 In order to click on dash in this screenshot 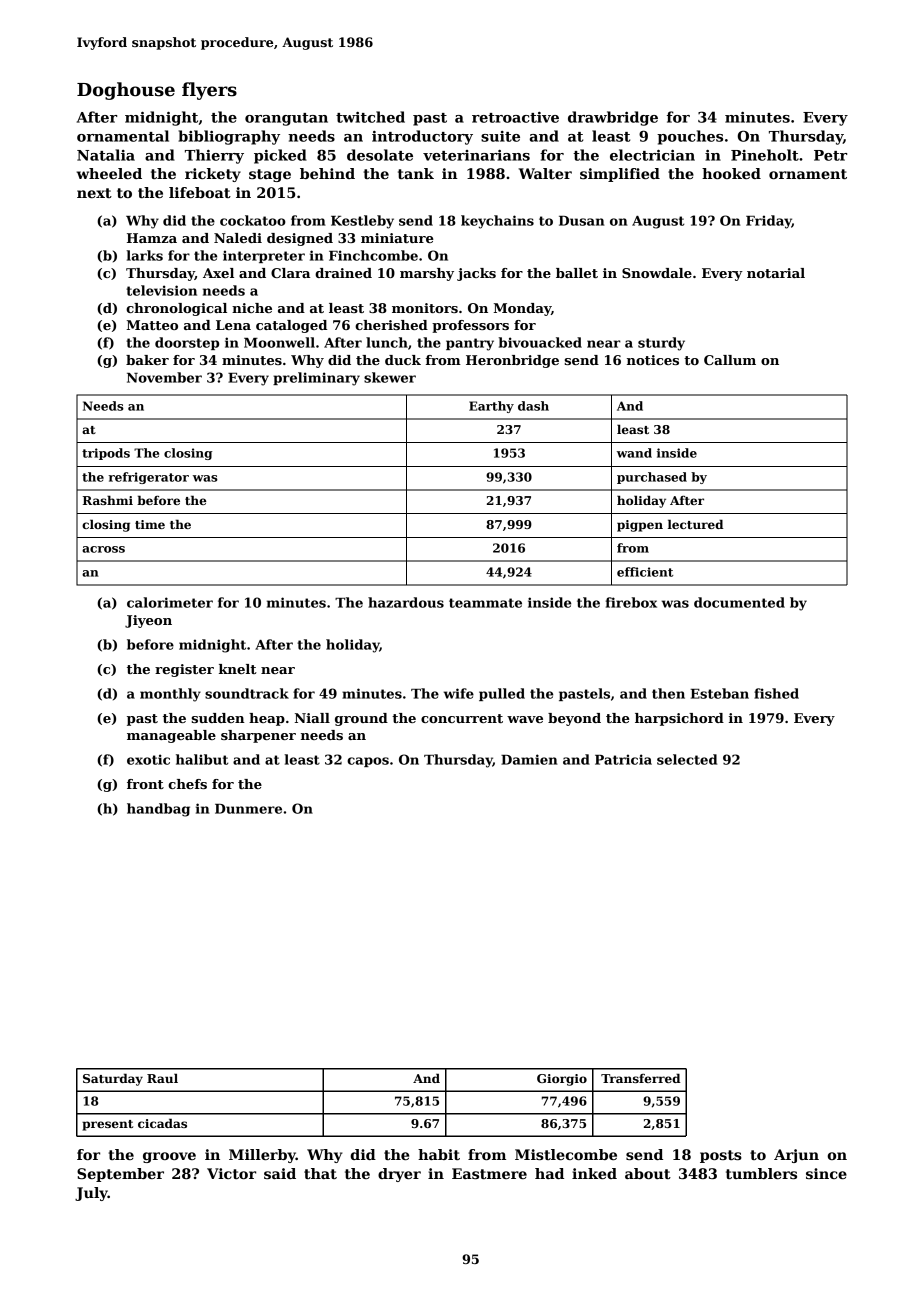, I will do `click(533, 406)`.
